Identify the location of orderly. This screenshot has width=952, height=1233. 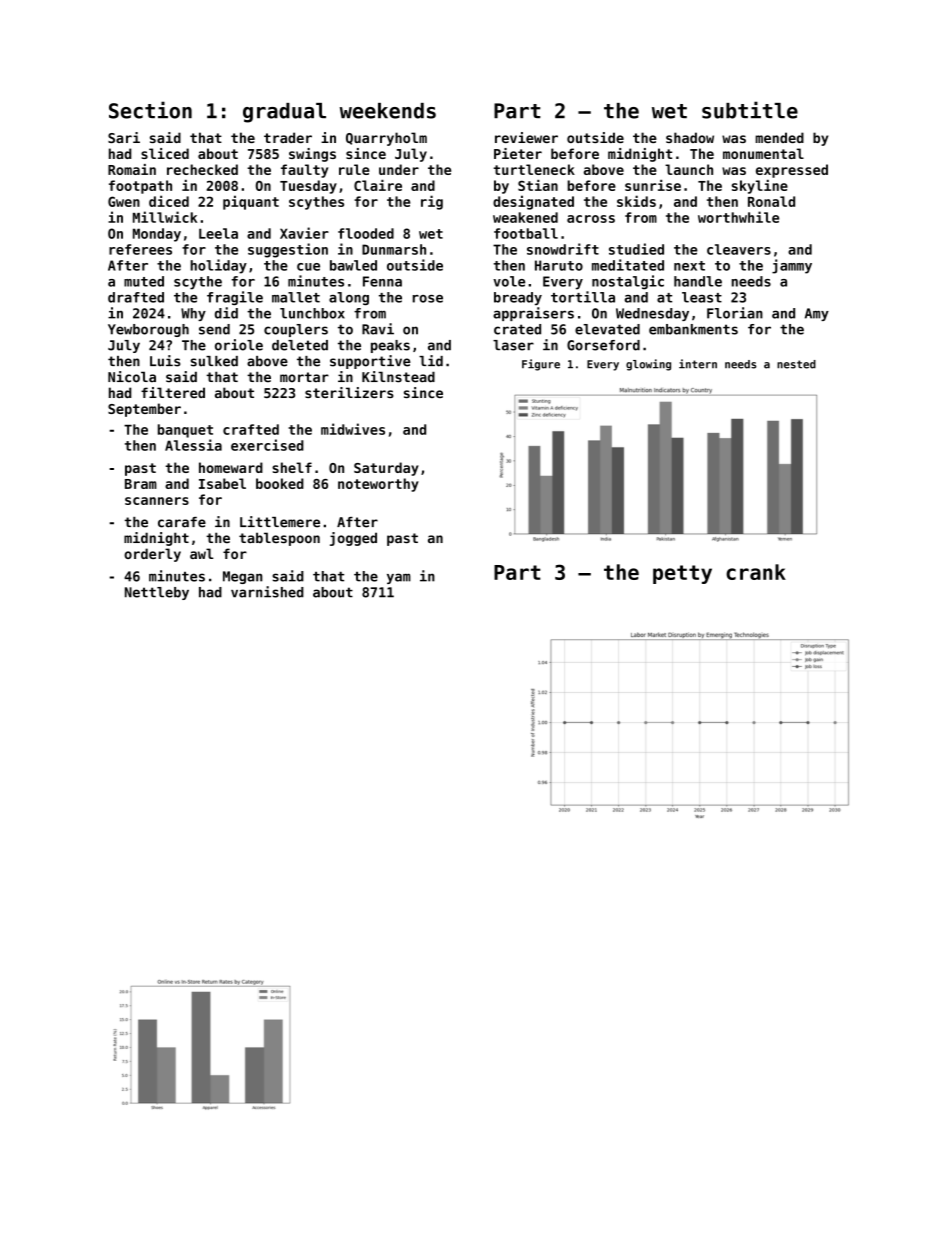
(152, 555).
